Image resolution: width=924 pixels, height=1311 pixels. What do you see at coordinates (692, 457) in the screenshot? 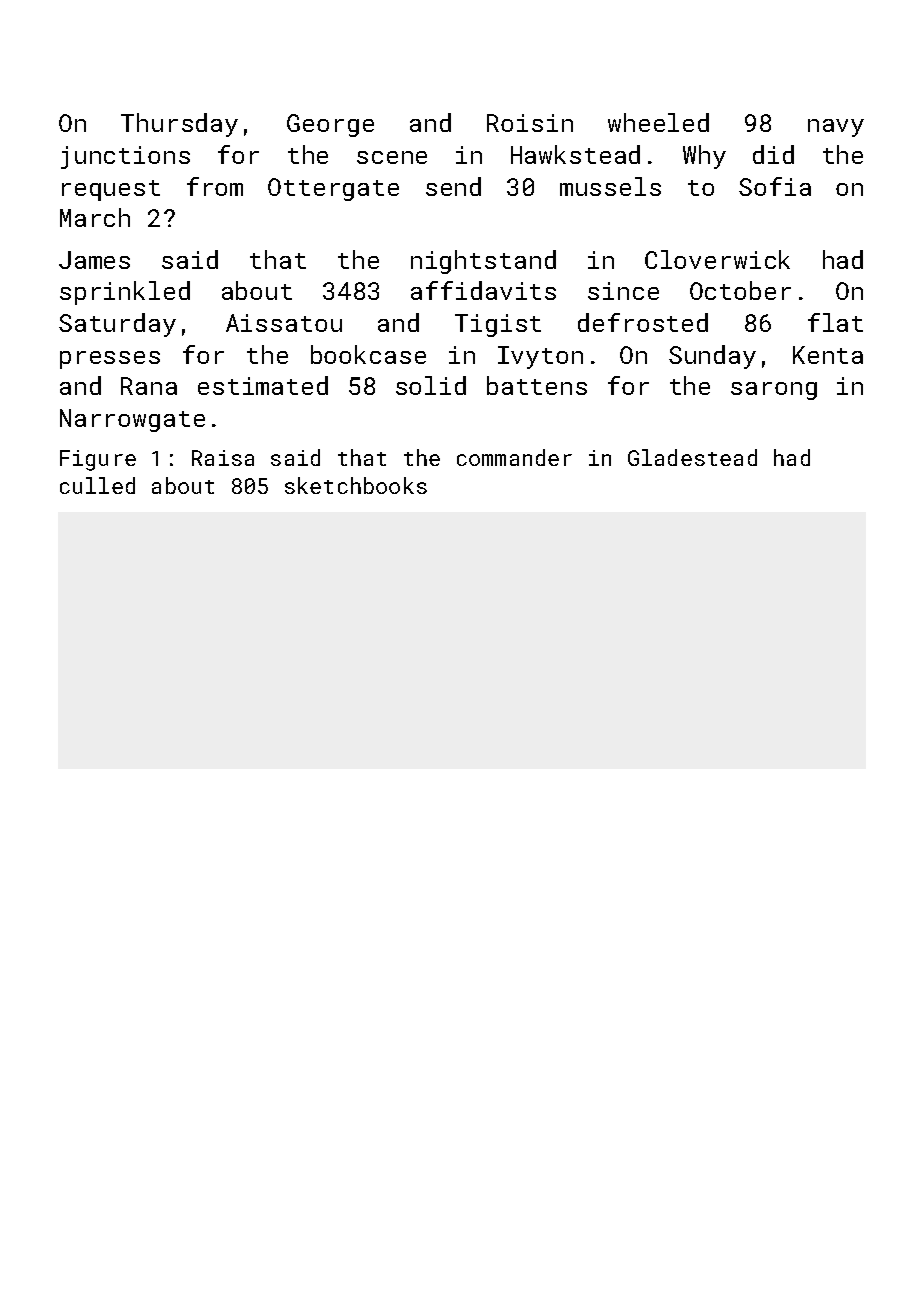
I see `Gladestead` at bounding box center [692, 457].
